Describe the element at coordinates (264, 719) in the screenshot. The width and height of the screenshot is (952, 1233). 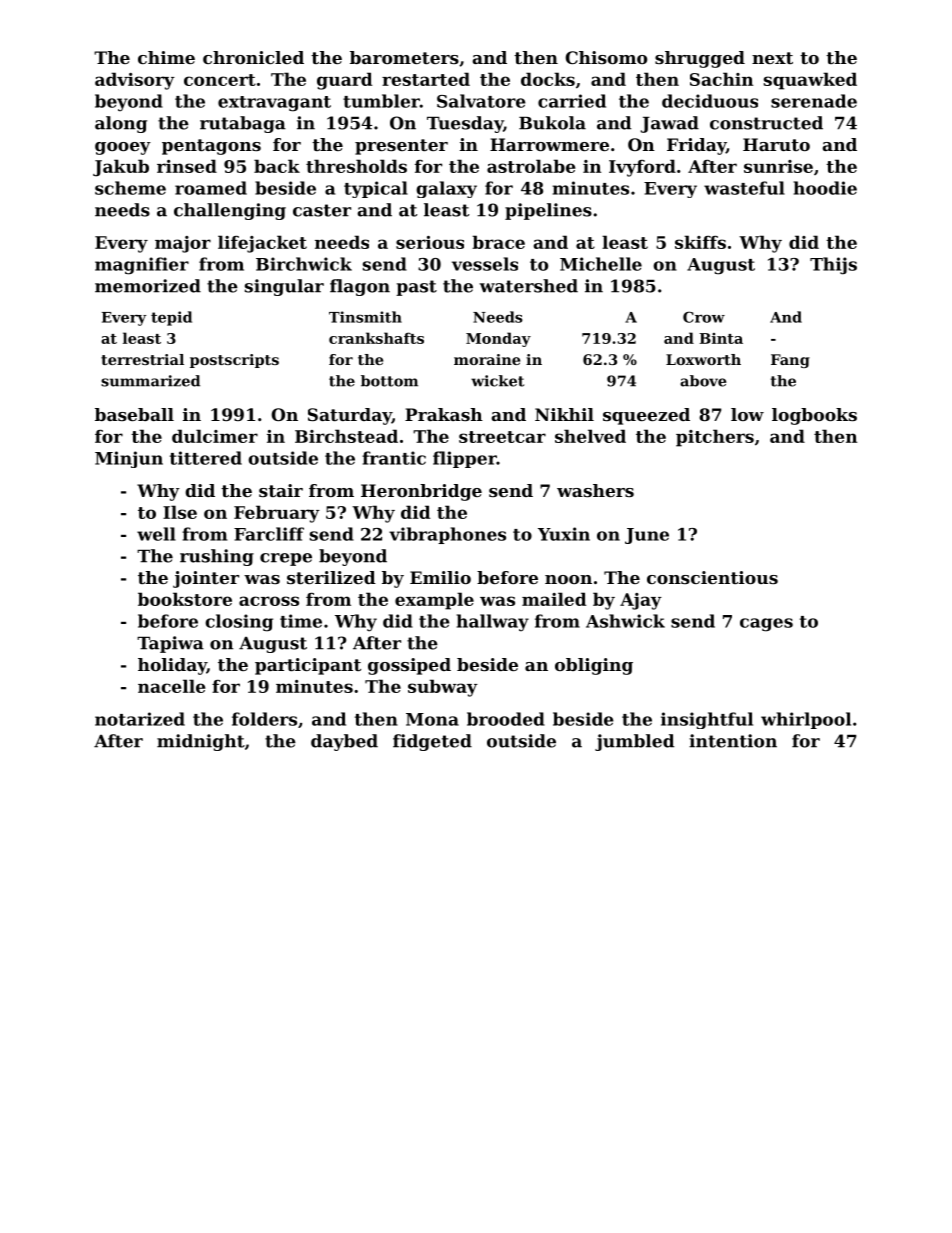
I see `folders` at that location.
